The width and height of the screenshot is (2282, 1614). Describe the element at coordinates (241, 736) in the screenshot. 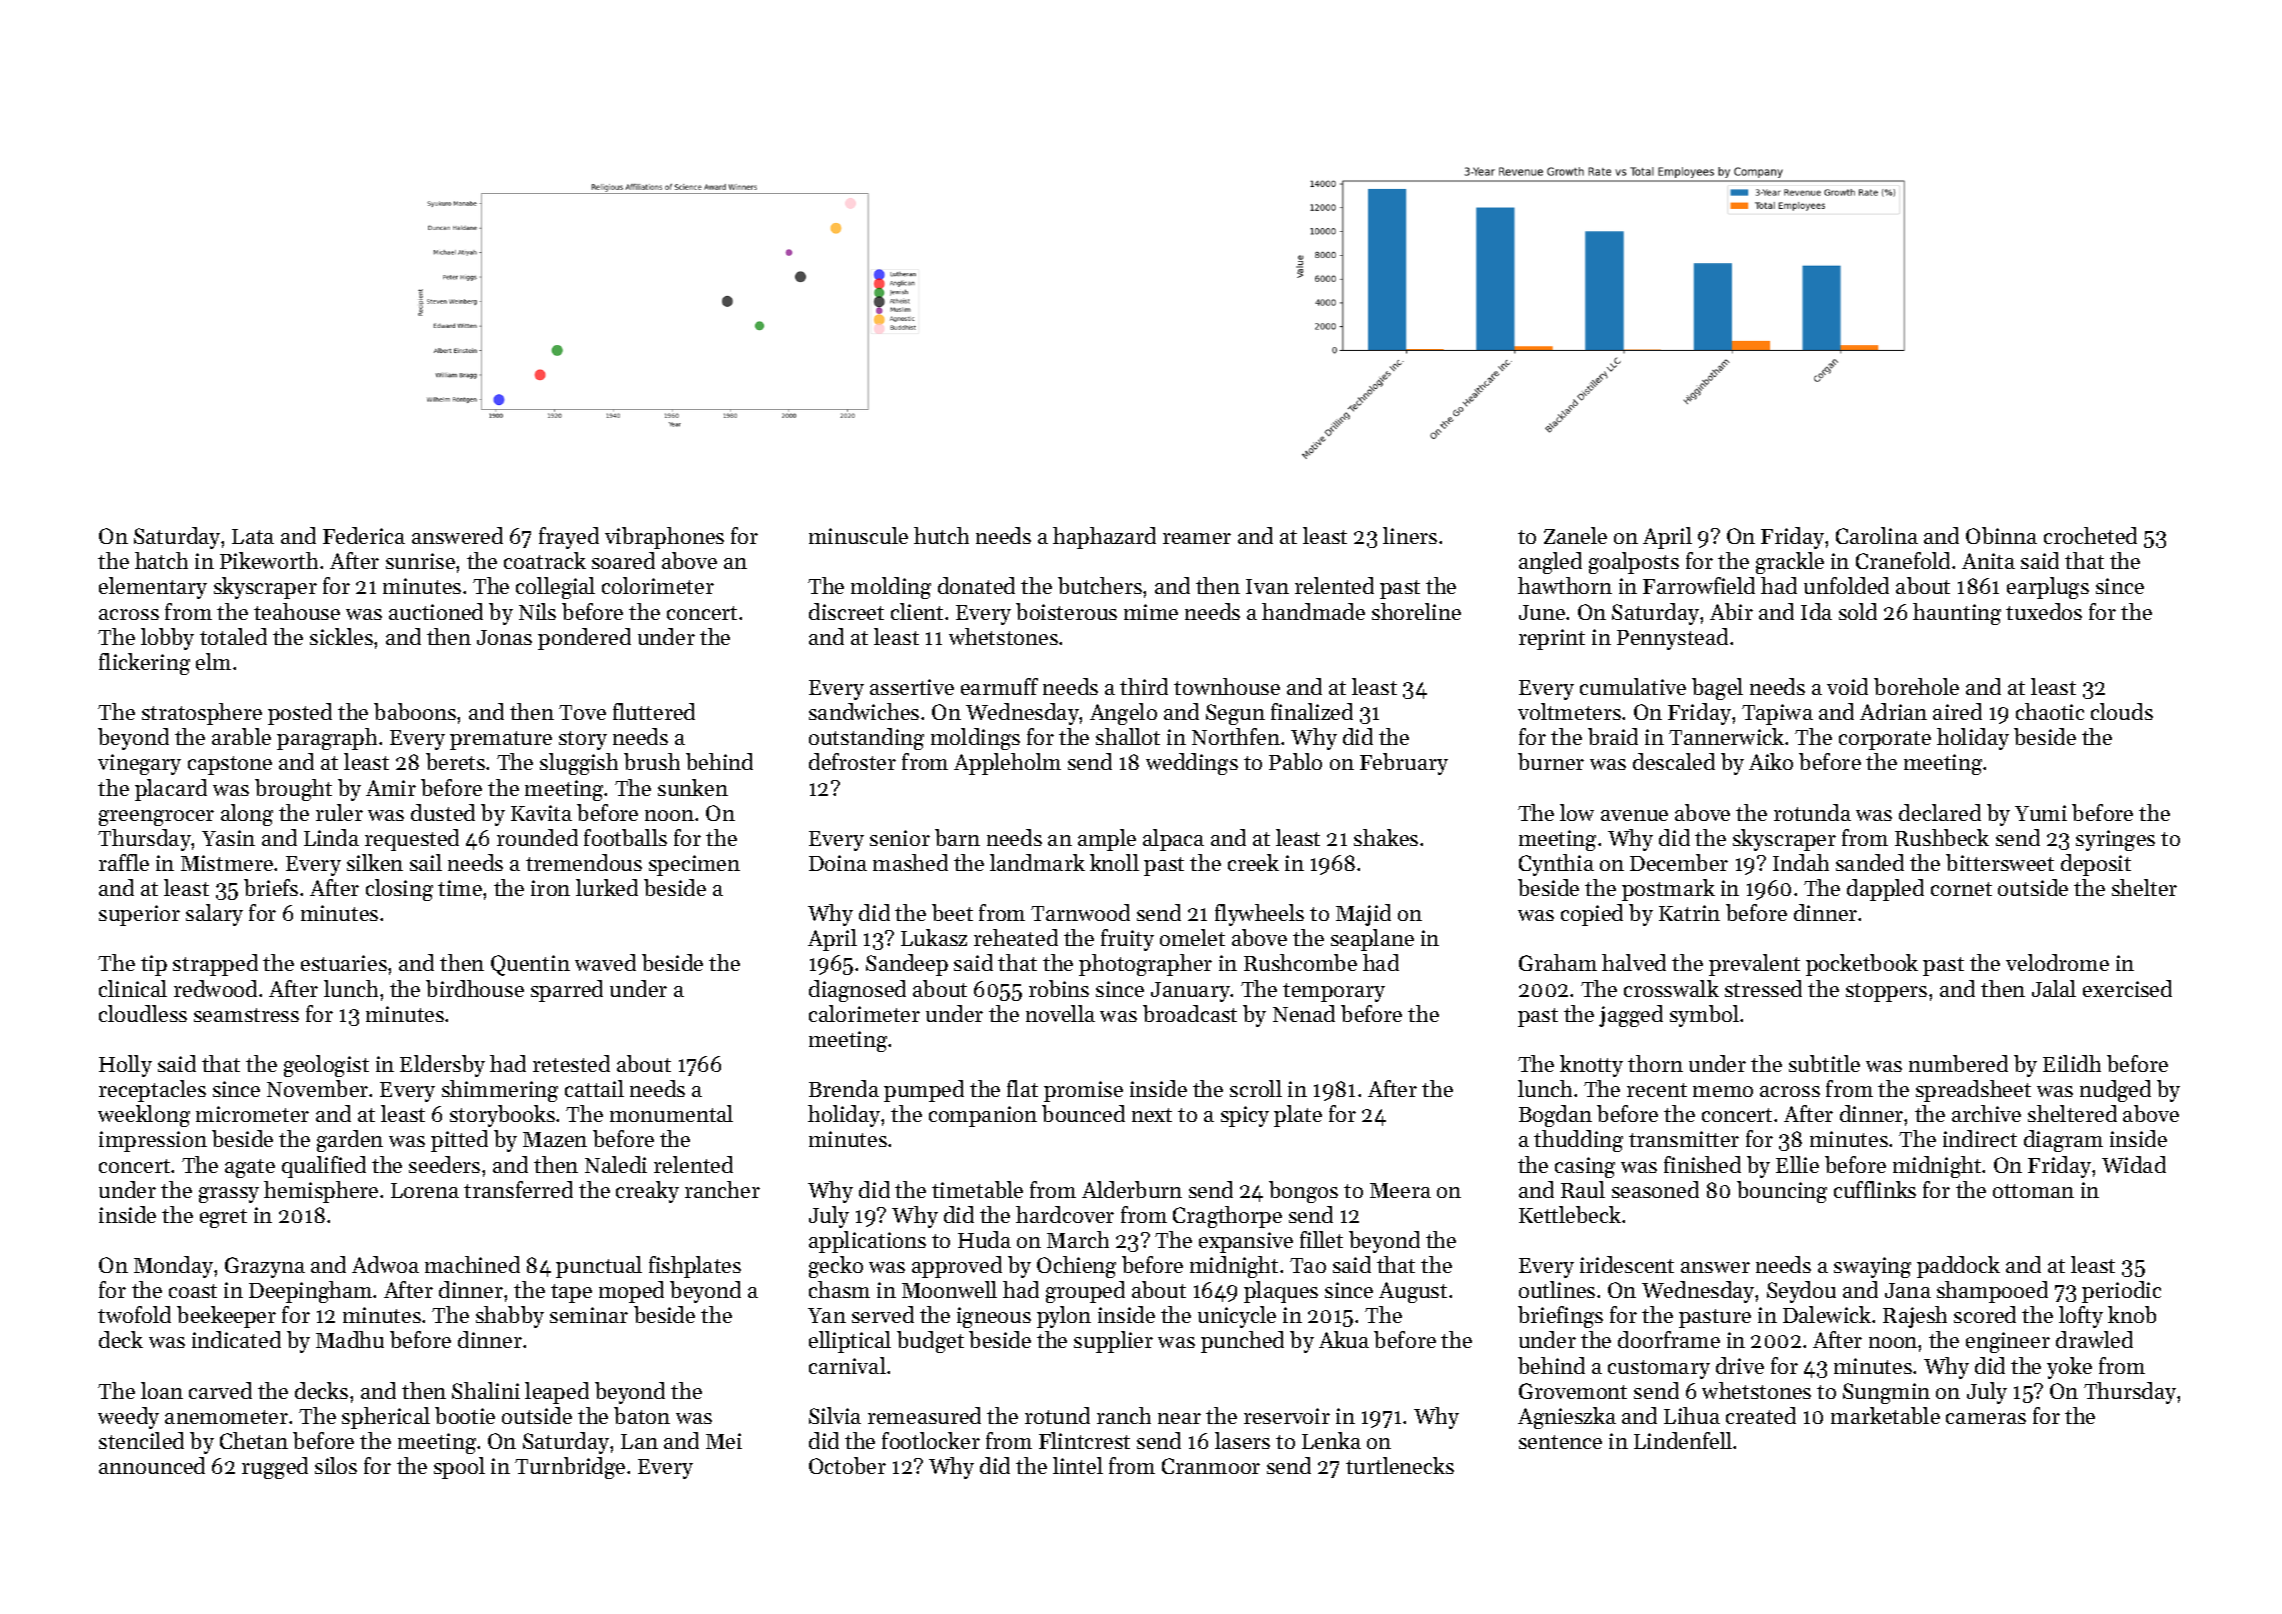

I see `arable` at that location.
